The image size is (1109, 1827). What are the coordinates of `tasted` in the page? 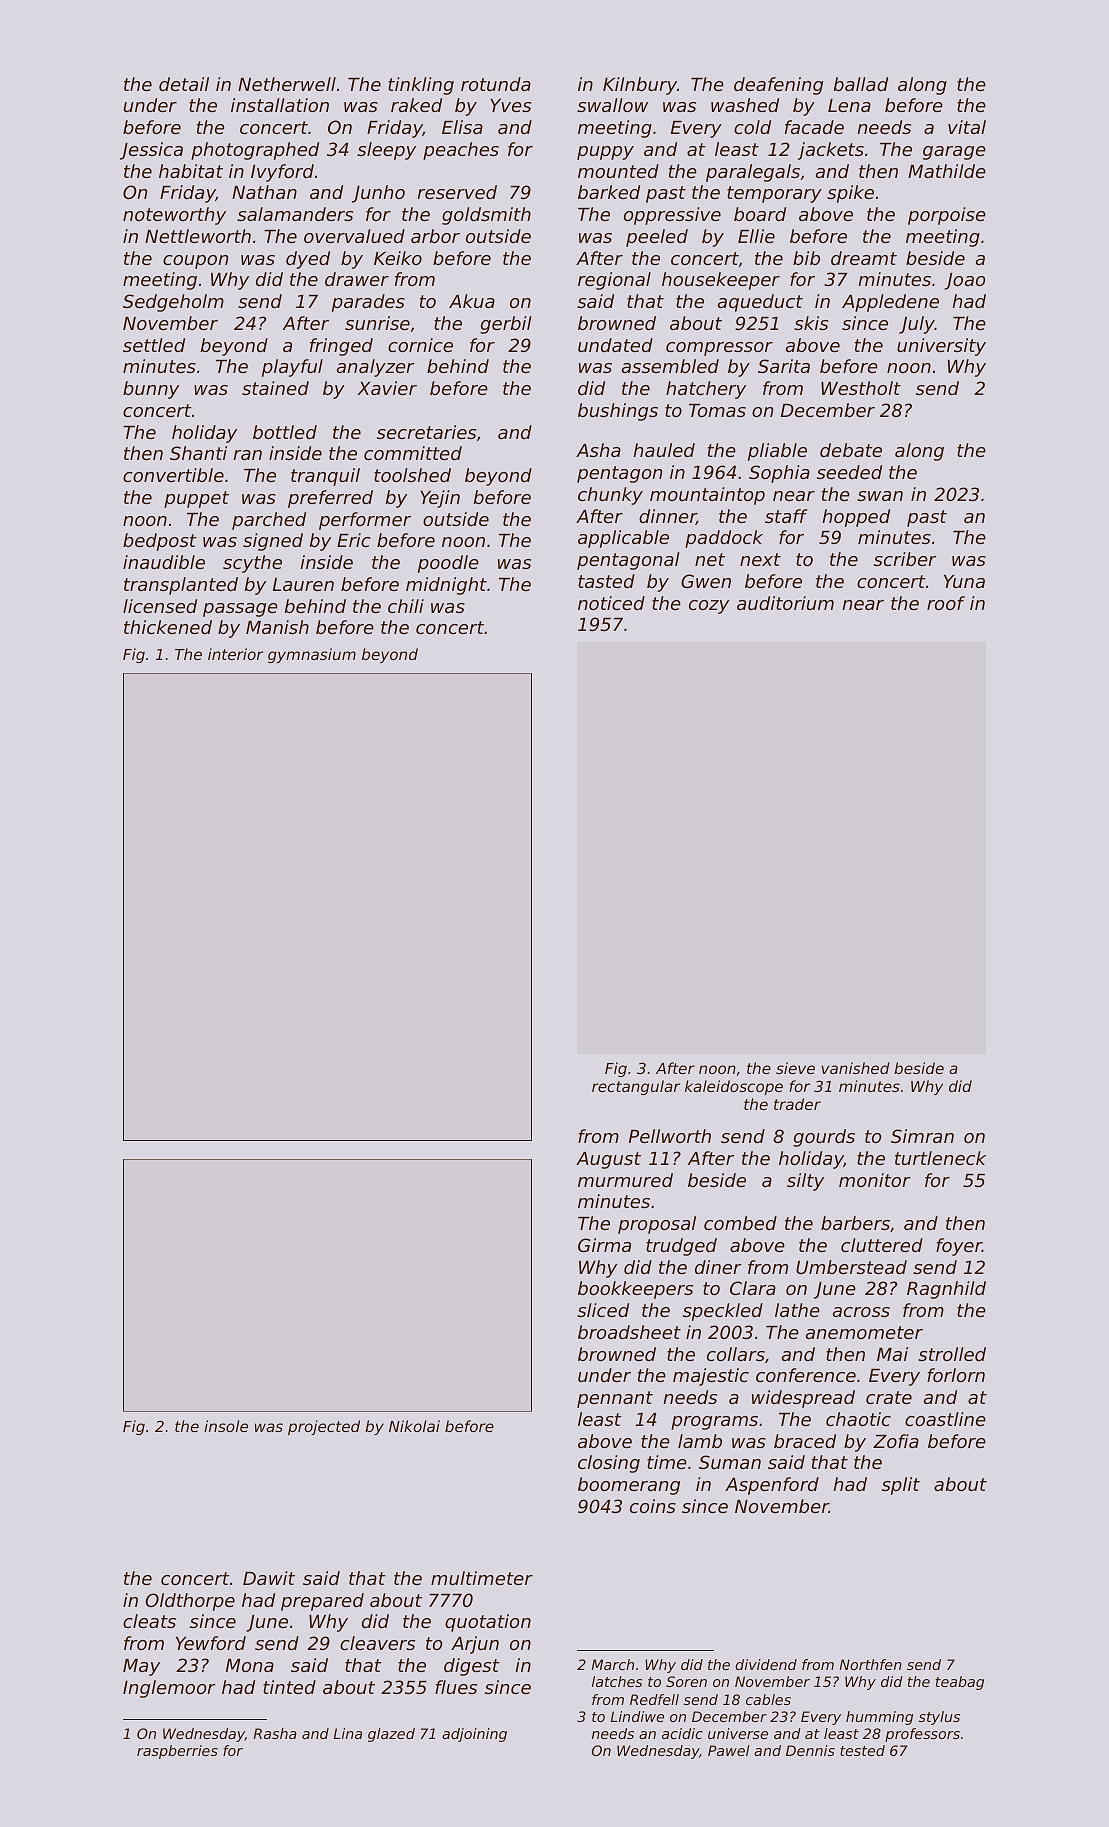 It's located at (606, 581).
